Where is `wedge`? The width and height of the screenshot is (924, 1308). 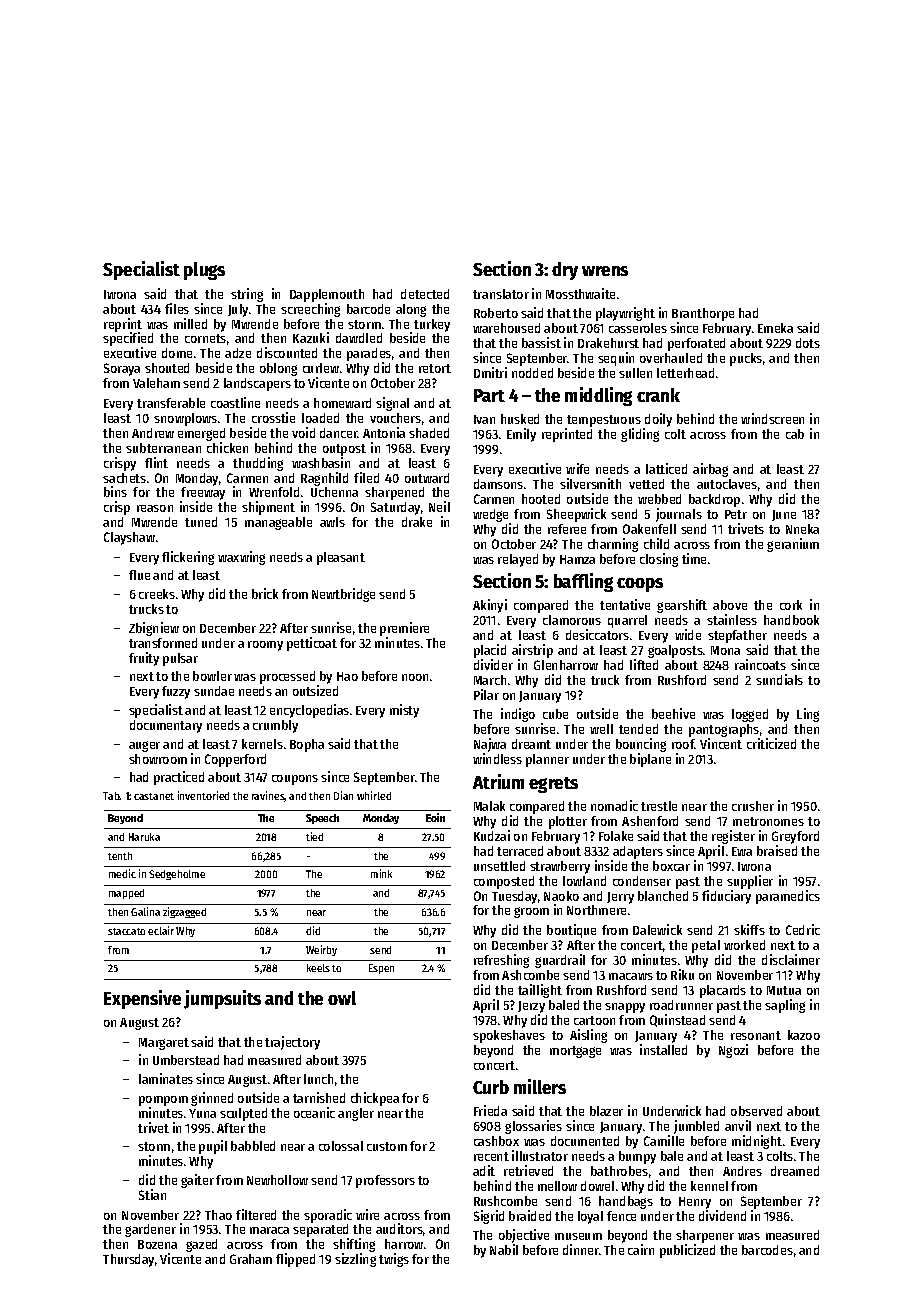
wedge is located at coordinates (490, 515).
